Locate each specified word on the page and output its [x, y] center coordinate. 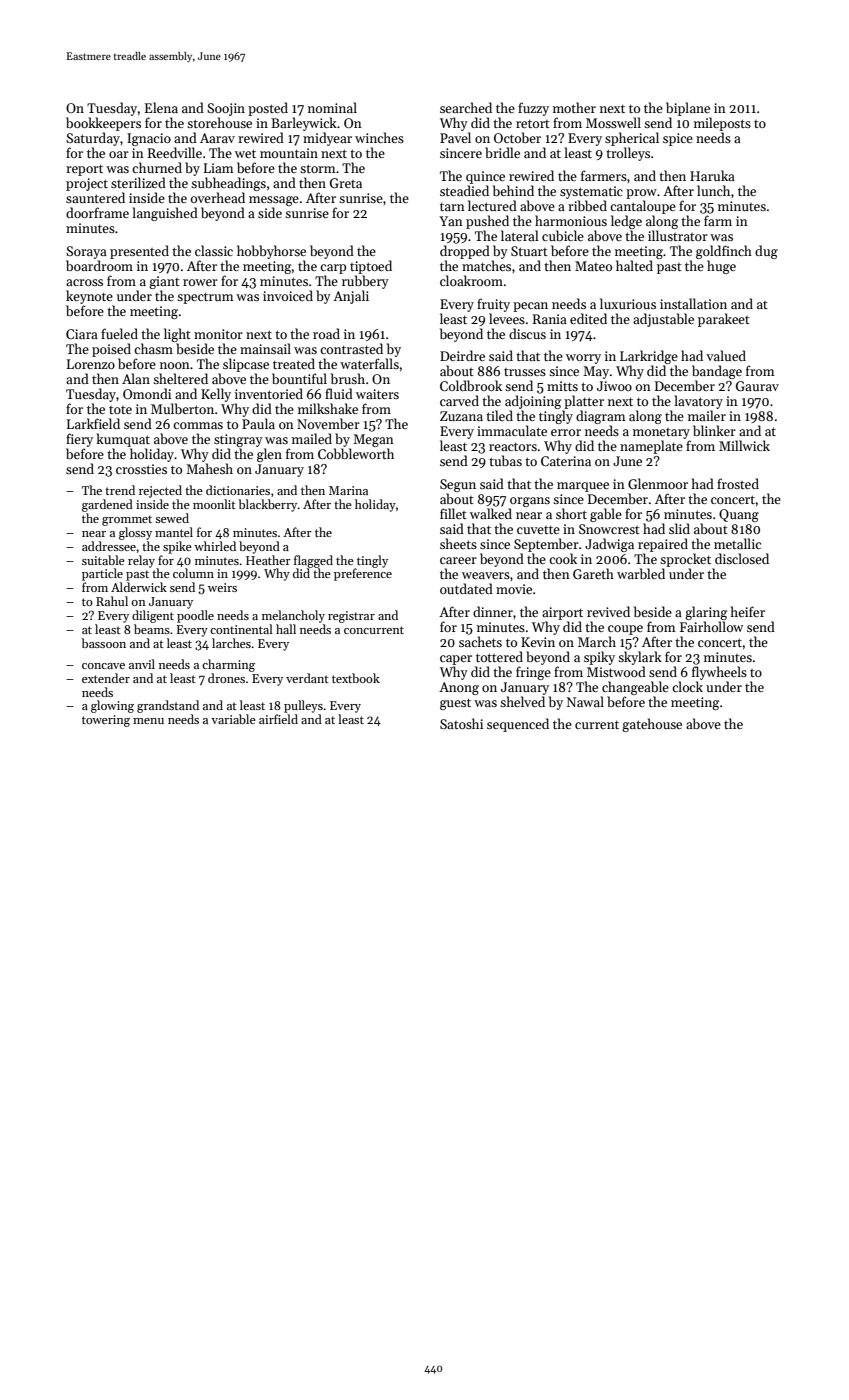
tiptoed [371, 267]
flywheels [719, 673]
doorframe [97, 212]
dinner [493, 611]
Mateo [593, 266]
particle [102, 574]
